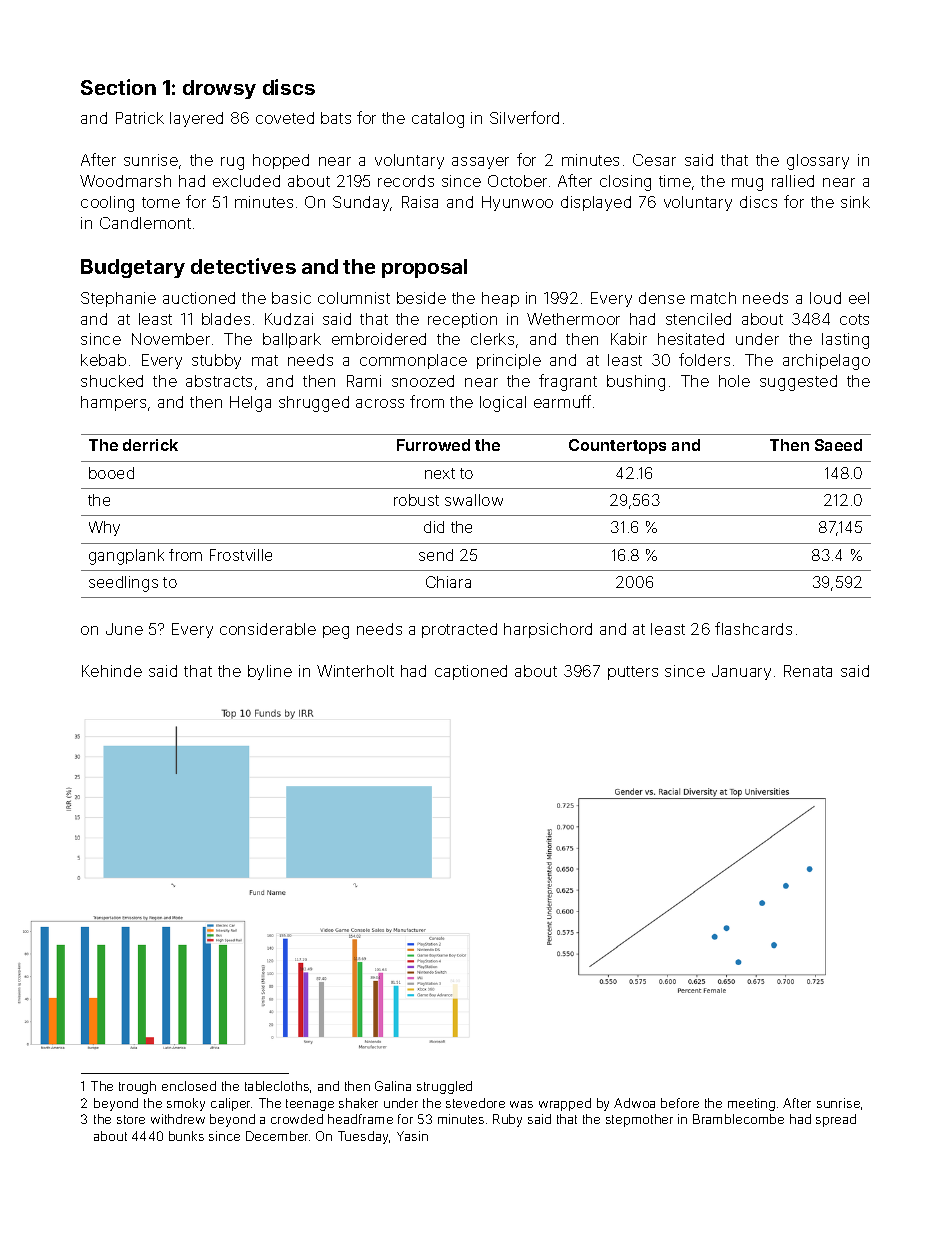 The image size is (952, 1233). What do you see at coordinates (462, 320) in the page?
I see `reception` at bounding box center [462, 320].
